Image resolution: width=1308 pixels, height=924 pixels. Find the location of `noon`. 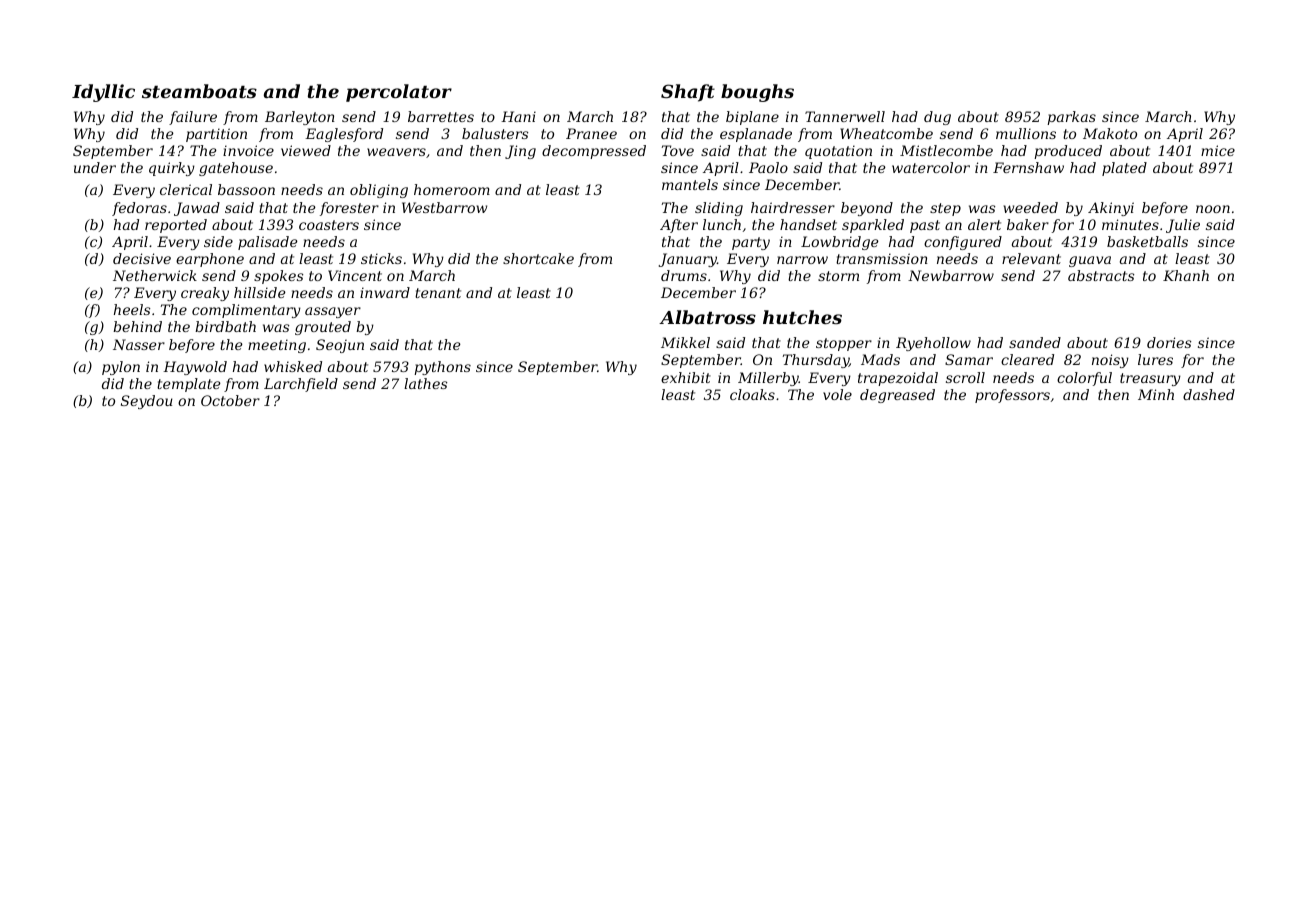

noon is located at coordinates (1213, 209).
